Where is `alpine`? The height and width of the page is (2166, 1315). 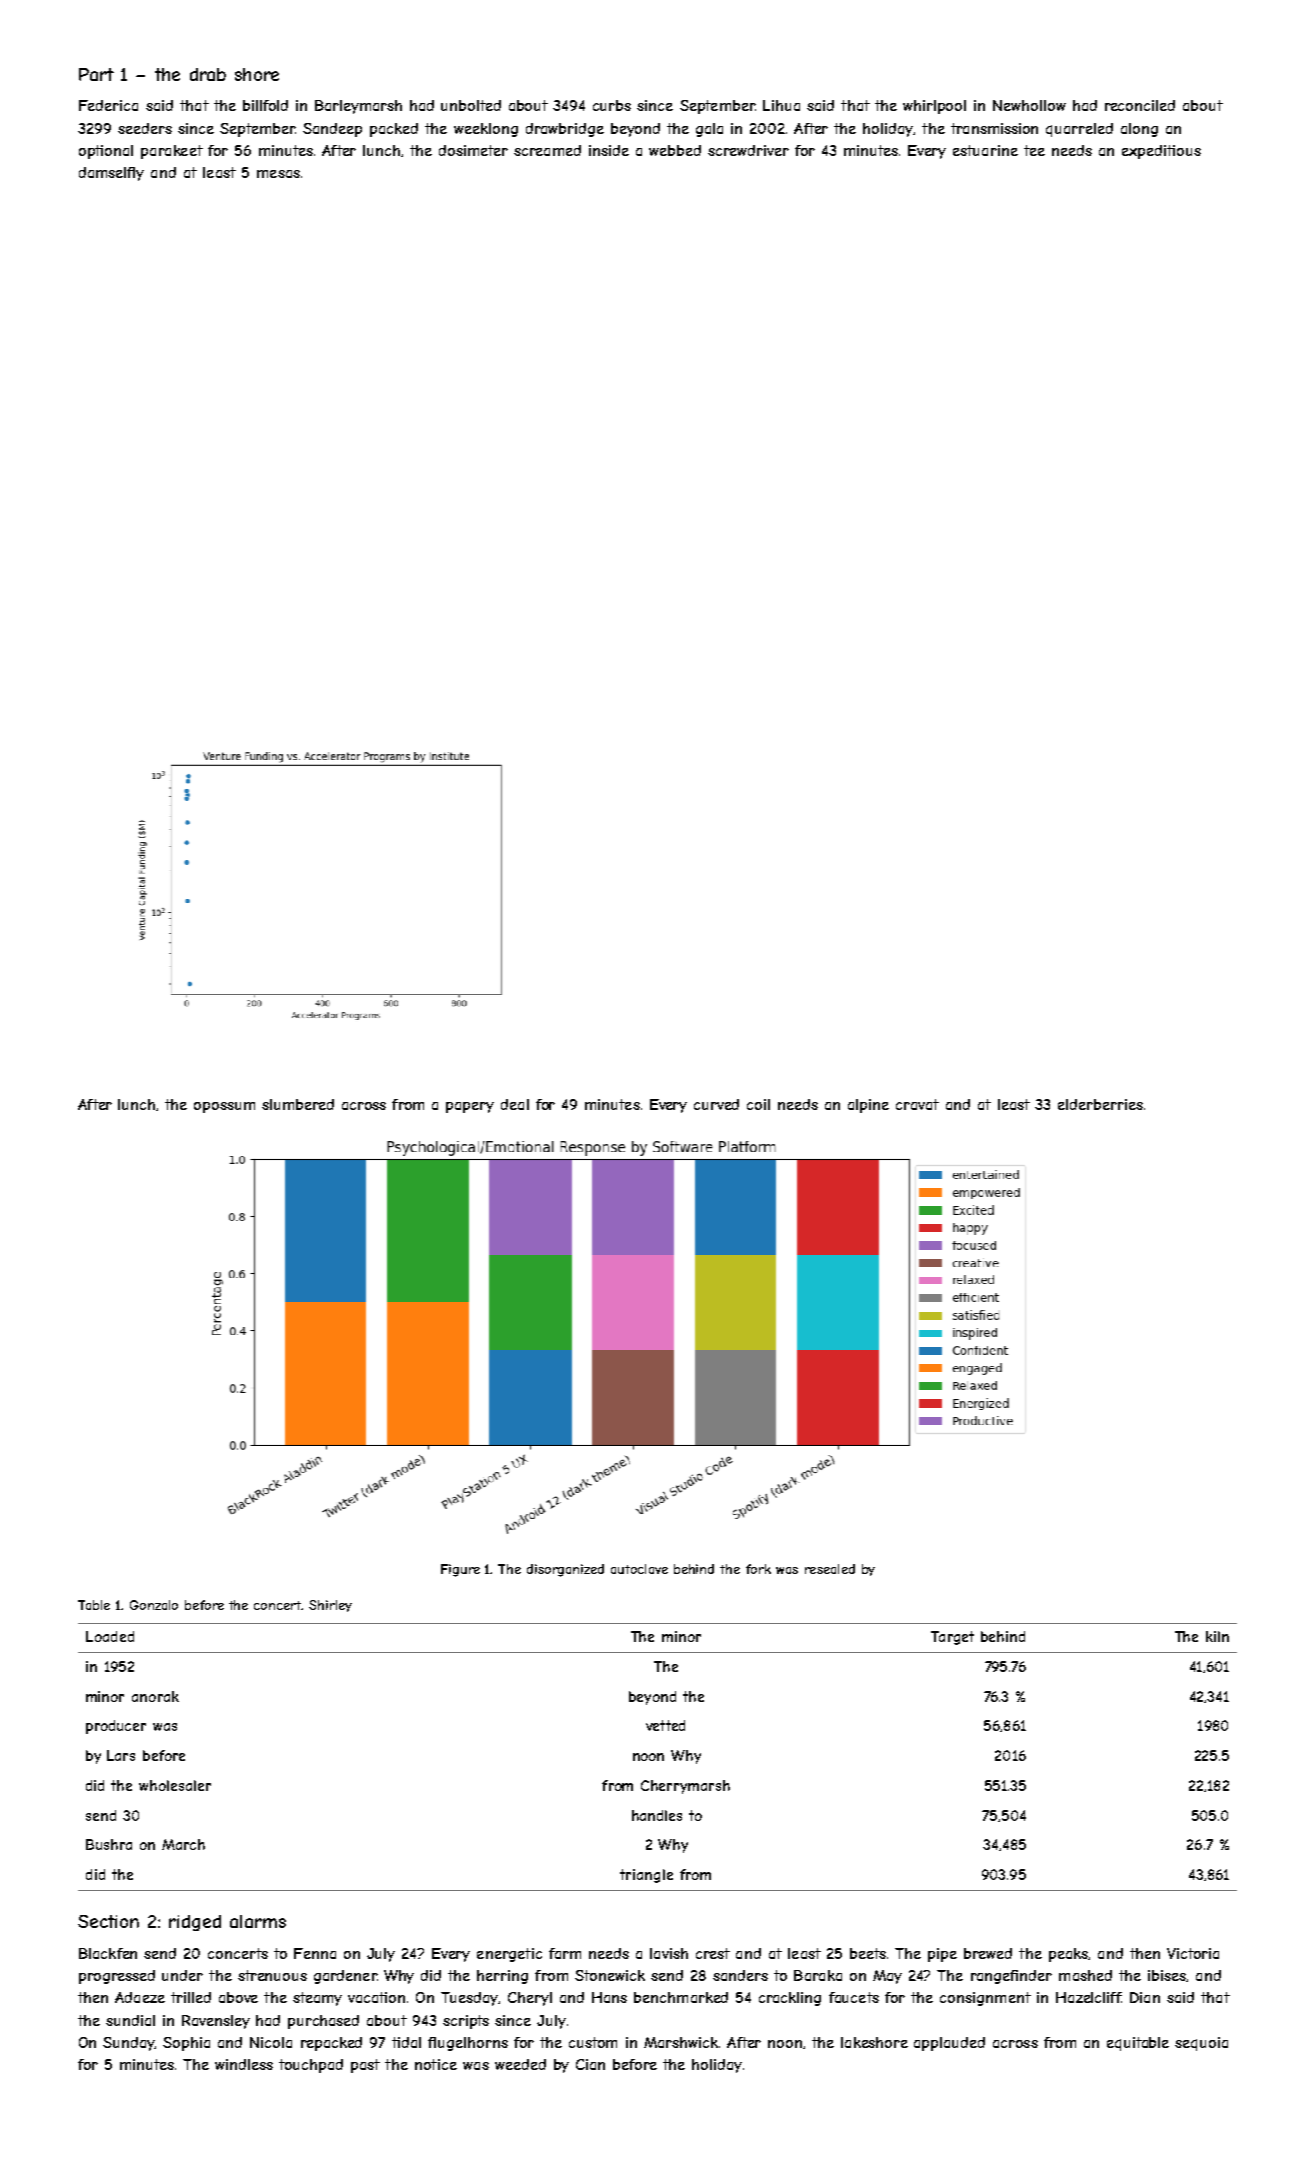
alpine is located at coordinates (868, 1106).
